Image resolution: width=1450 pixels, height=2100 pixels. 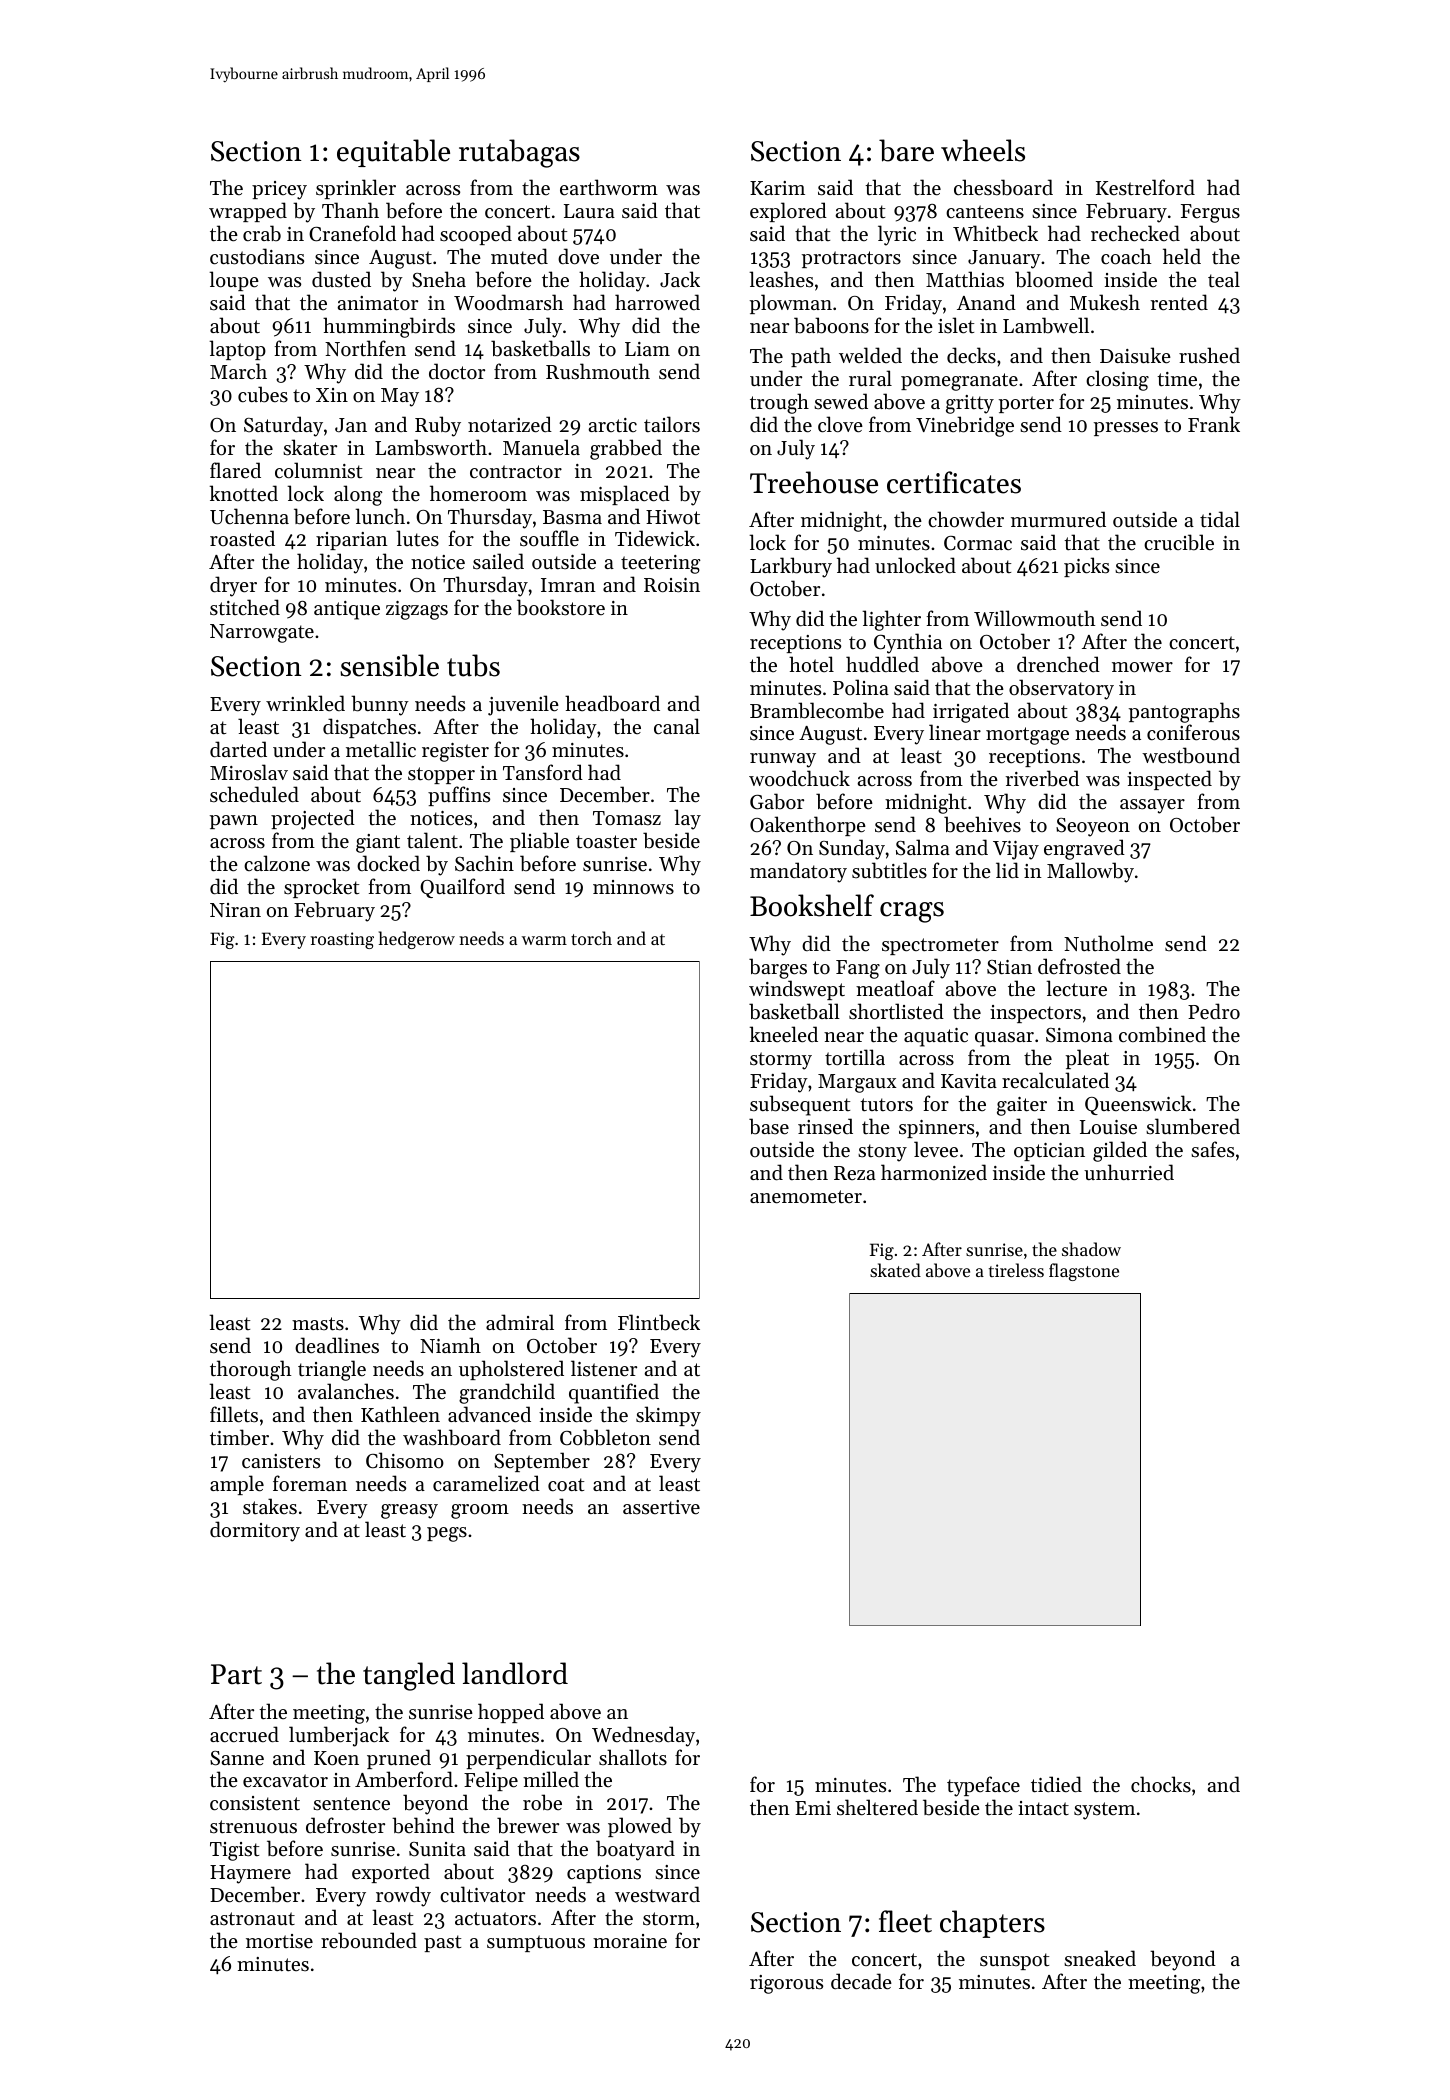 I want to click on mortise, so click(x=279, y=1941).
